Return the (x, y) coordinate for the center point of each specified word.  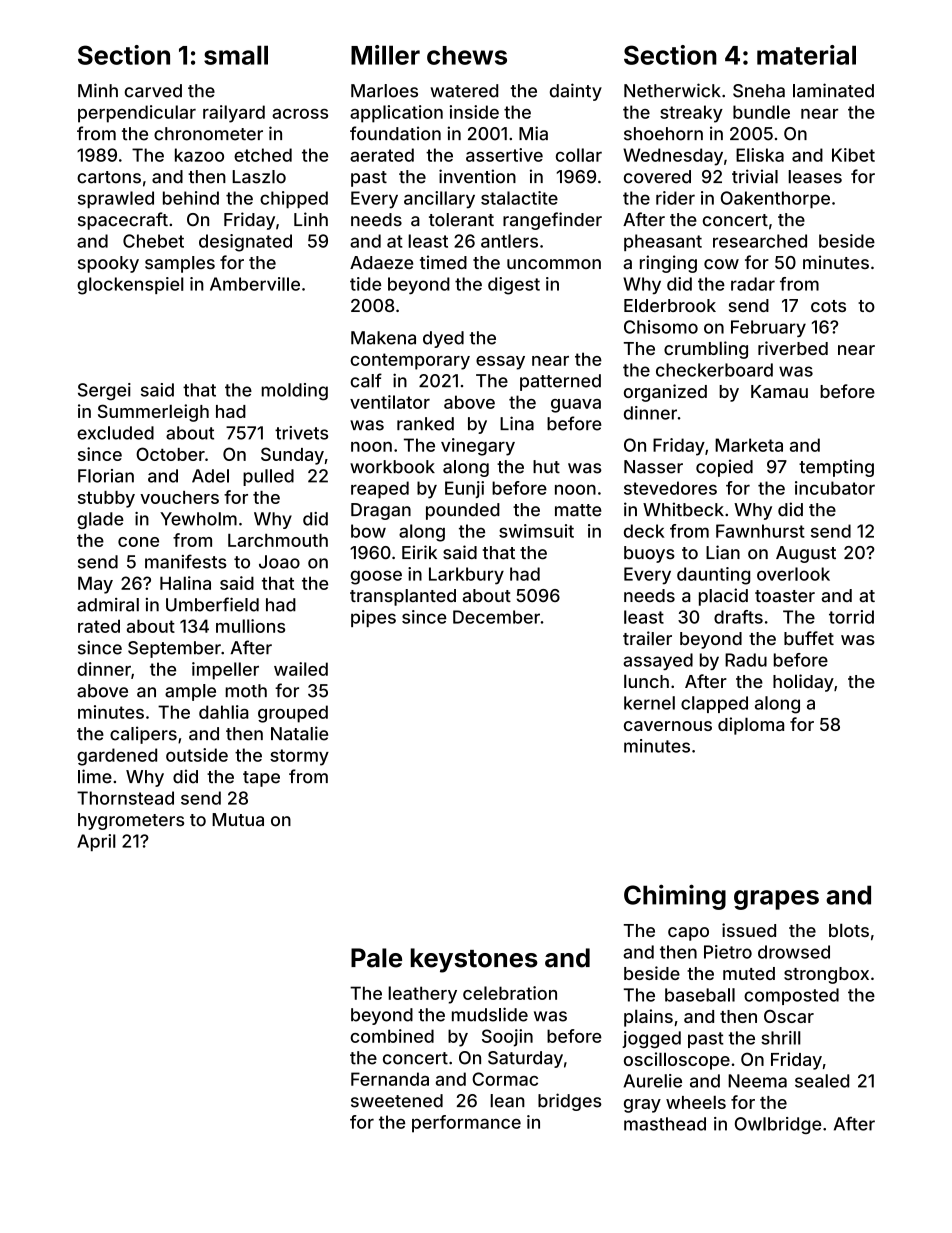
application (396, 114)
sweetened (397, 1101)
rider (675, 198)
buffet (809, 638)
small (236, 55)
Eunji (464, 490)
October (170, 454)
